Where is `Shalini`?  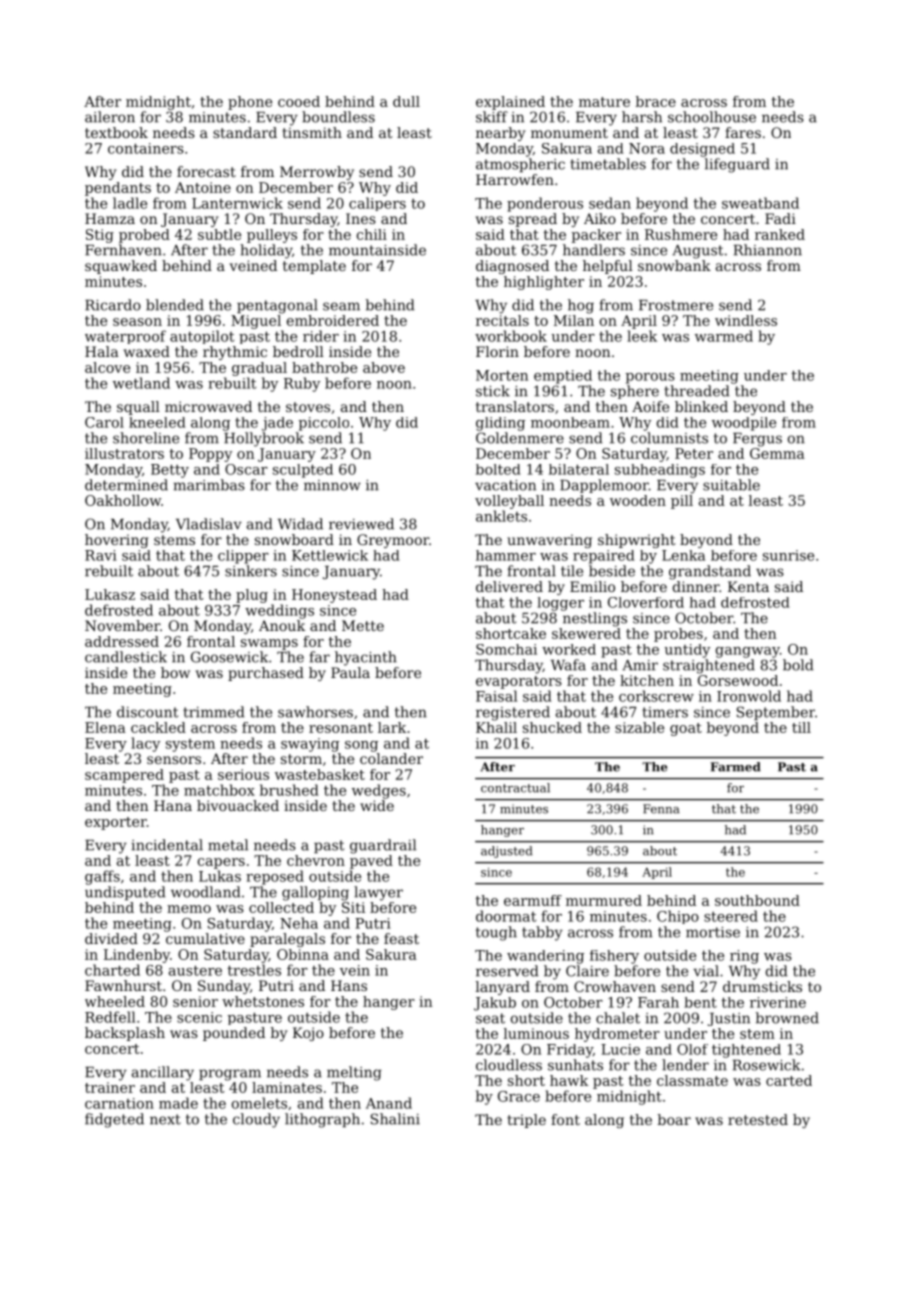
Shalini is located at coordinates (395, 1119).
